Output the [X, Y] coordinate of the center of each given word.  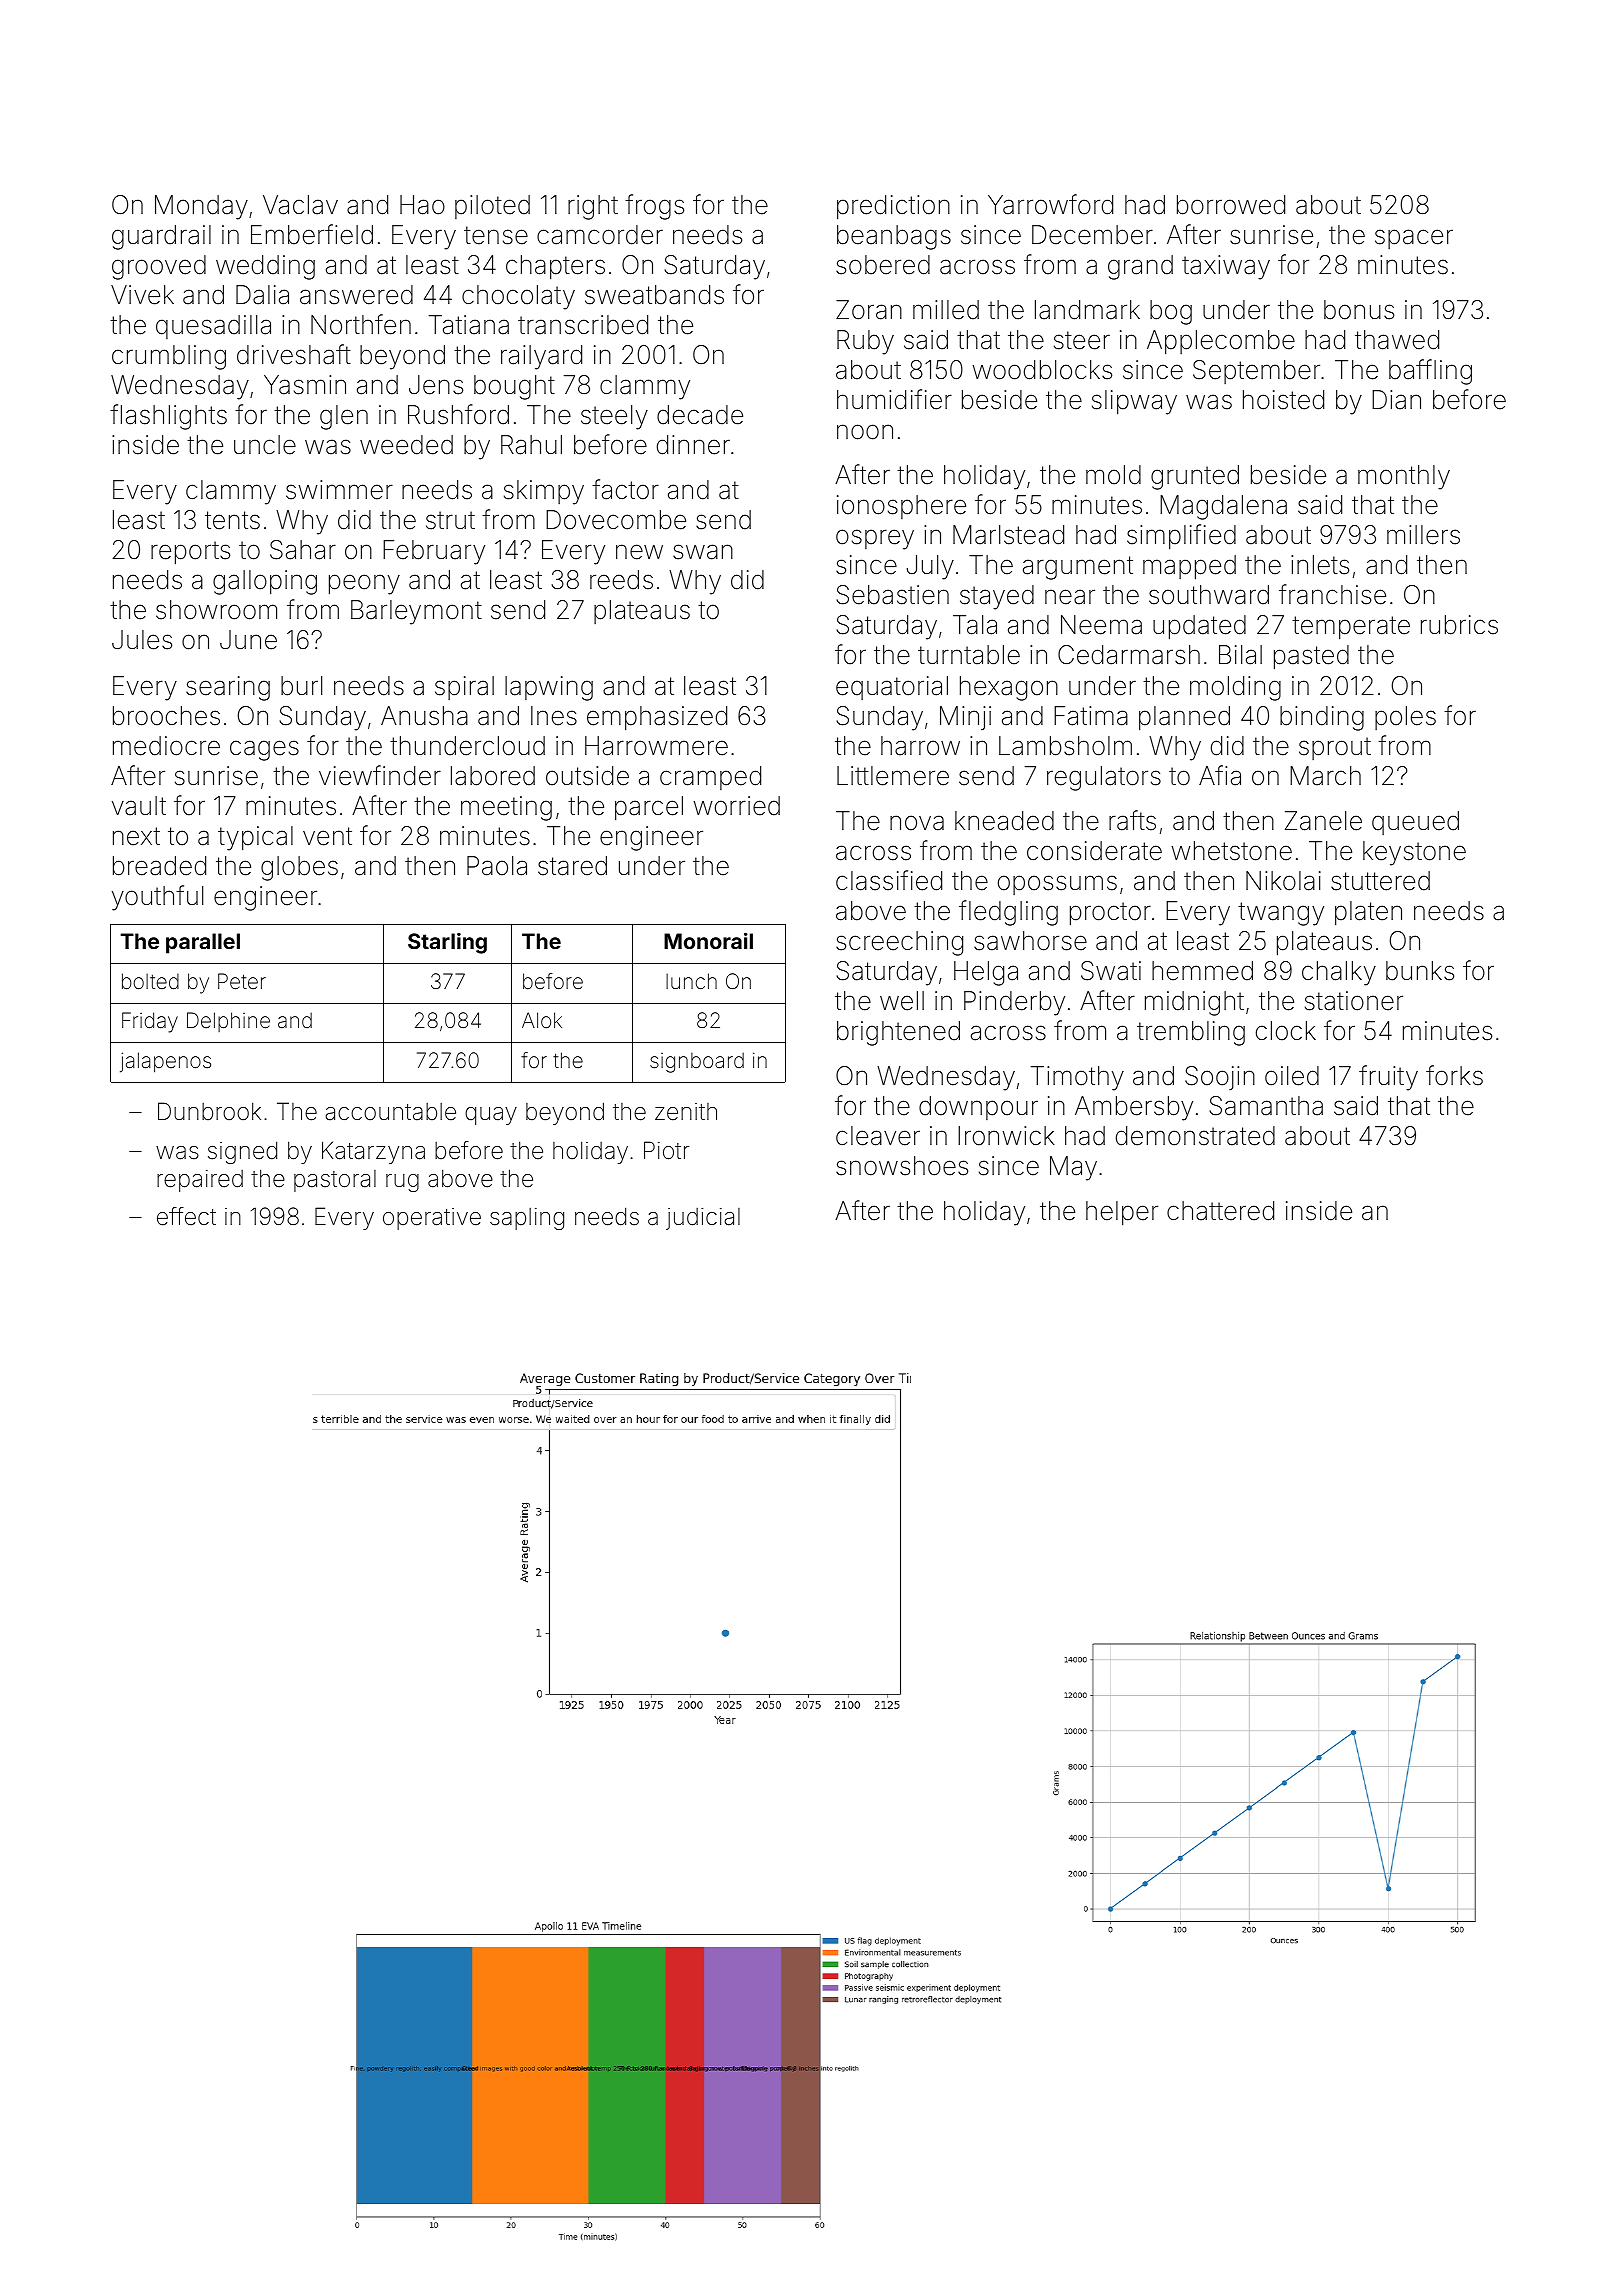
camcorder [600, 235]
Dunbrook [209, 1111]
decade [700, 415]
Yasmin [305, 385]
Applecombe [1221, 342]
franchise [1332, 594]
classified [889, 880]
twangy [1281, 914]
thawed [1397, 340]
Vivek [142, 295]
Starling [447, 943]
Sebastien [893, 595]
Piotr [666, 1150]
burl [301, 686]
